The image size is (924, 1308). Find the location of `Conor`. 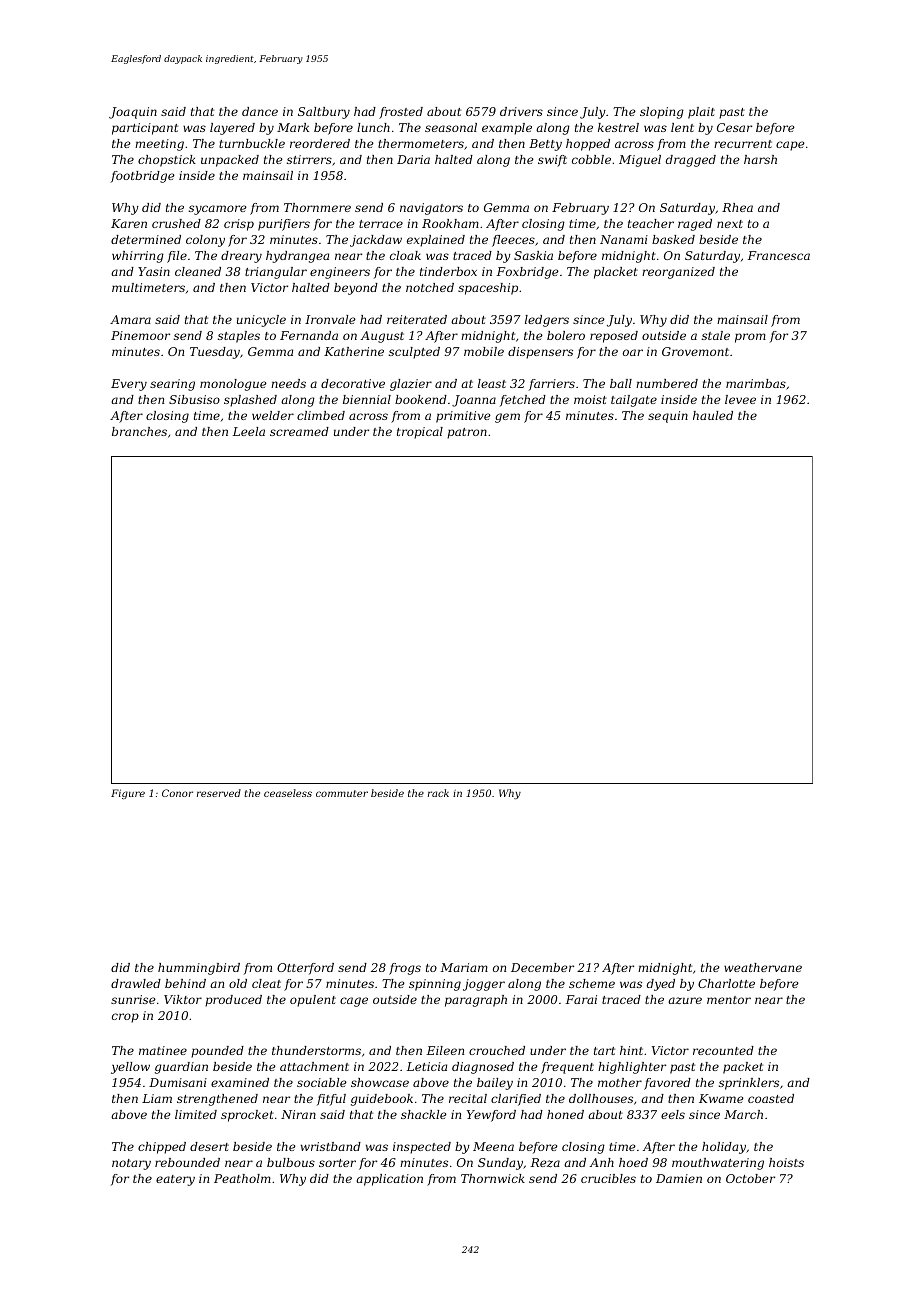

Conor is located at coordinates (177, 793).
